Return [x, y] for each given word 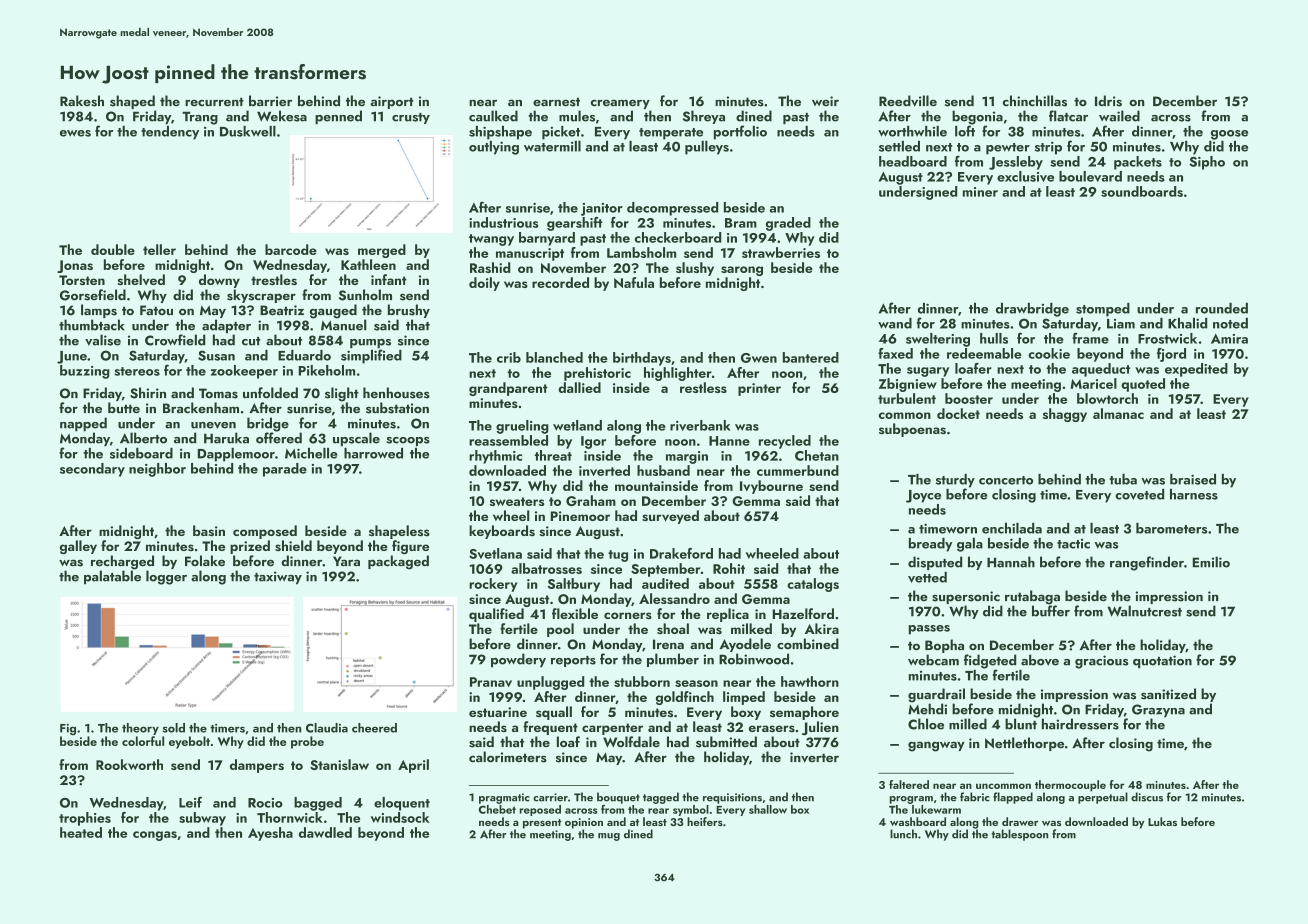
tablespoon [1019, 835]
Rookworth [129, 764]
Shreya [704, 117]
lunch [903, 834]
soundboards [1142, 191]
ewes [75, 133]
